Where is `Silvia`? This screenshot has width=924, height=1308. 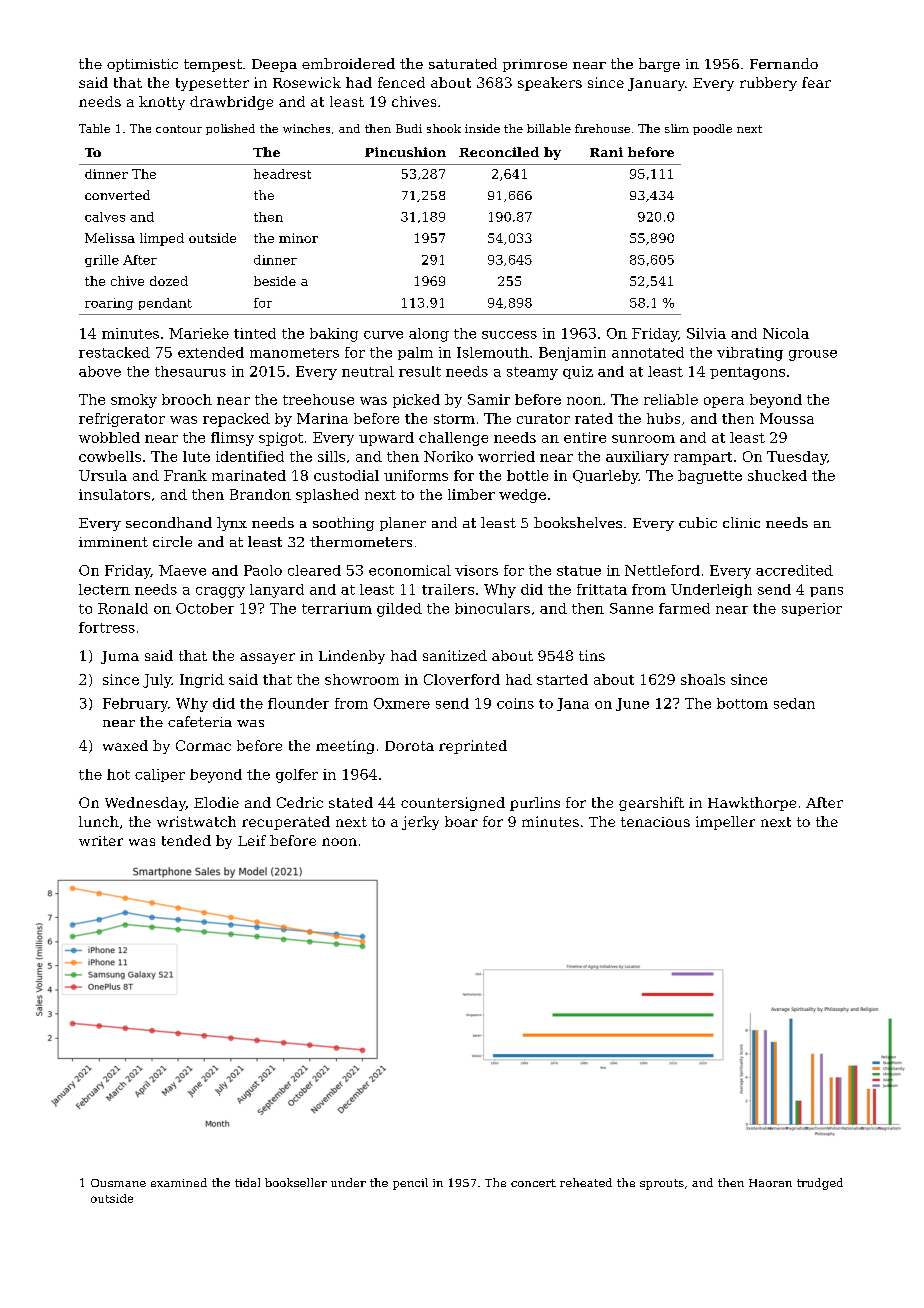 Silvia is located at coordinates (706, 333).
